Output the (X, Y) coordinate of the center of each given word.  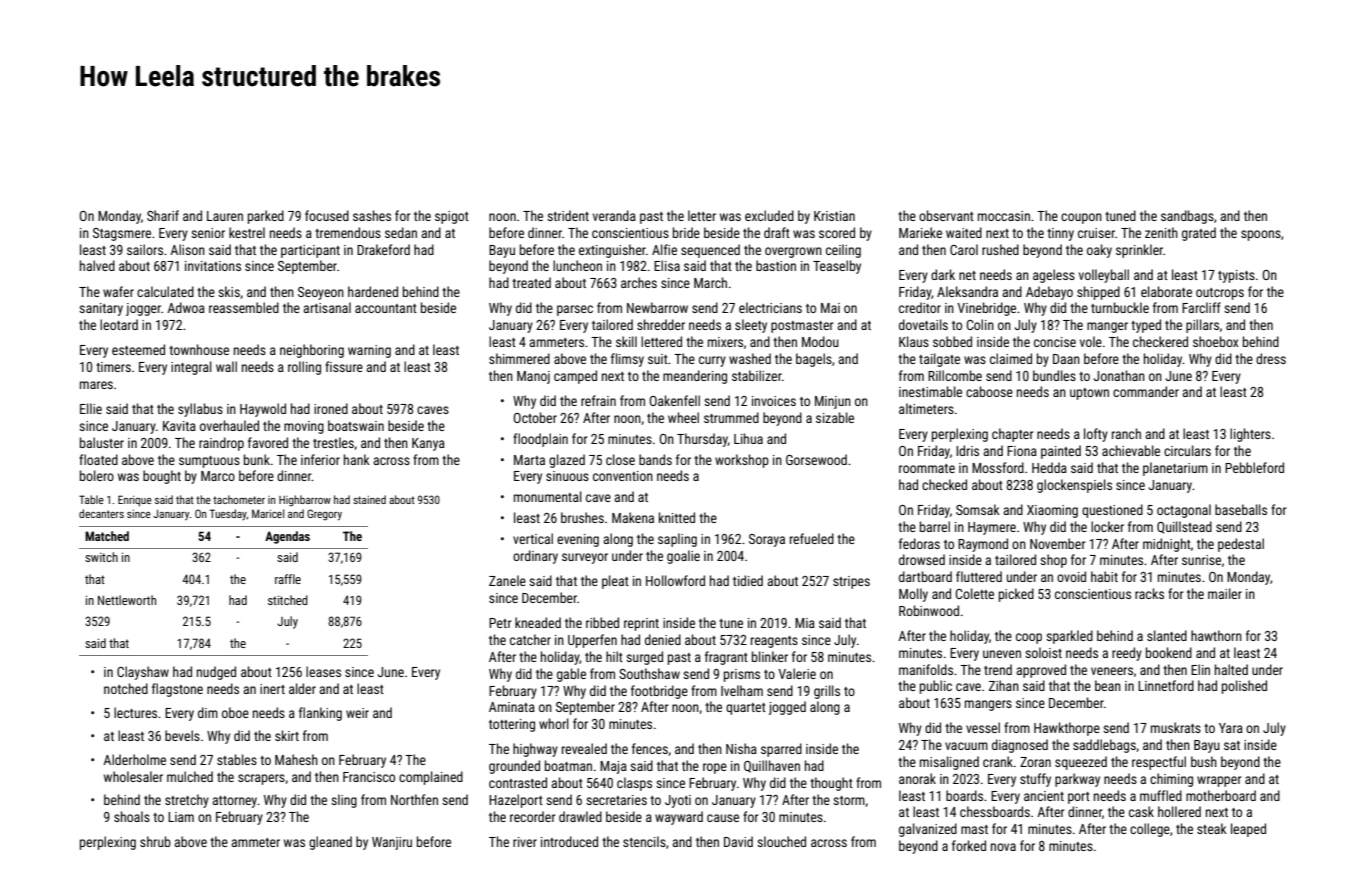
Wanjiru (392, 843)
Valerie (797, 673)
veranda (614, 215)
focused (327, 215)
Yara (1231, 728)
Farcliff (1201, 307)
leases (323, 671)
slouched (781, 841)
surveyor (585, 558)
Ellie (91, 408)
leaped (1248, 830)
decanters (101, 513)
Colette (975, 593)
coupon (1081, 218)
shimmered (519, 358)
